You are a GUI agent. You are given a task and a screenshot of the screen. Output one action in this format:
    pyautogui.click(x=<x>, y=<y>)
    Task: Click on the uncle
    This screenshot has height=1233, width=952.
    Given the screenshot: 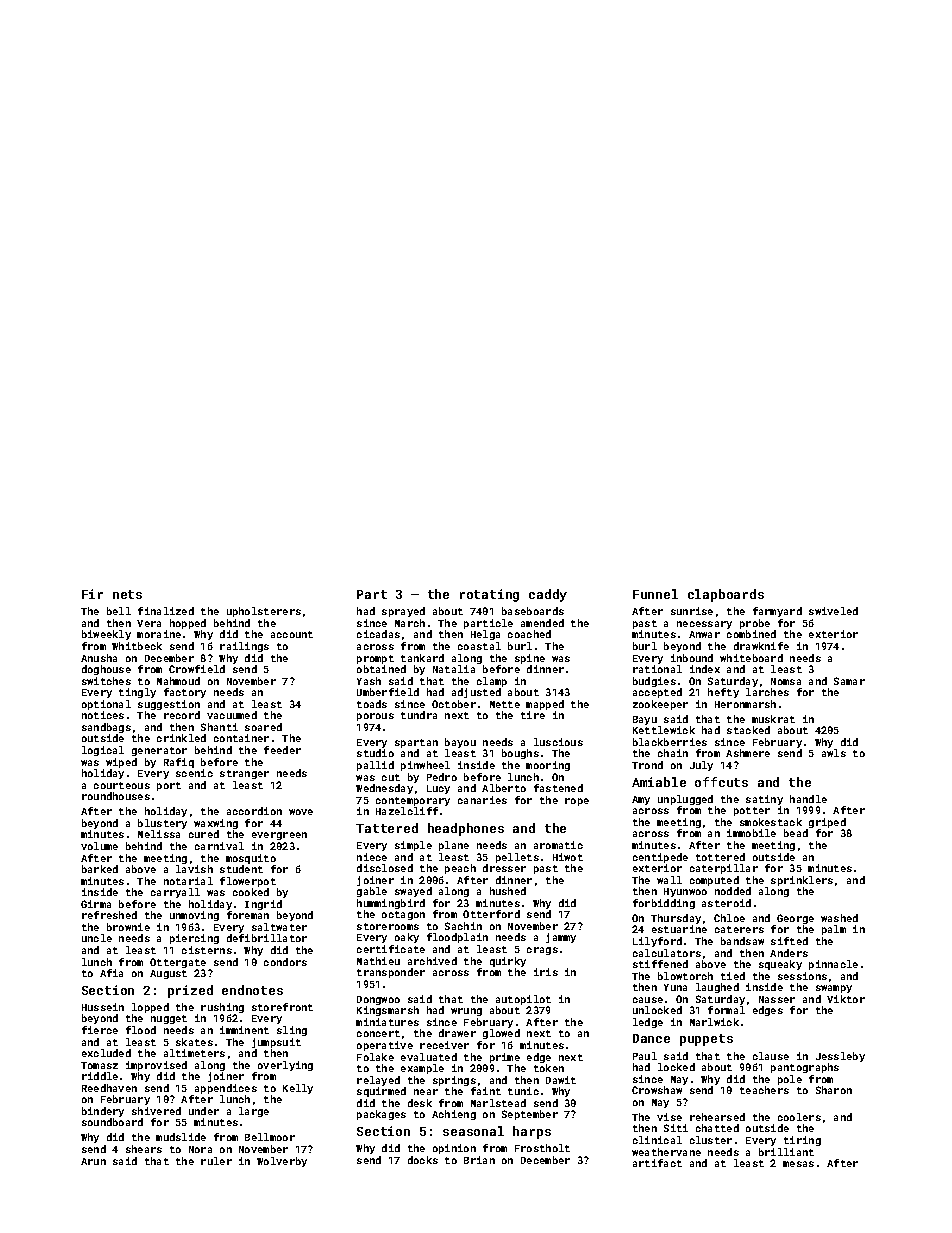 What is the action you would take?
    pyautogui.click(x=97, y=938)
